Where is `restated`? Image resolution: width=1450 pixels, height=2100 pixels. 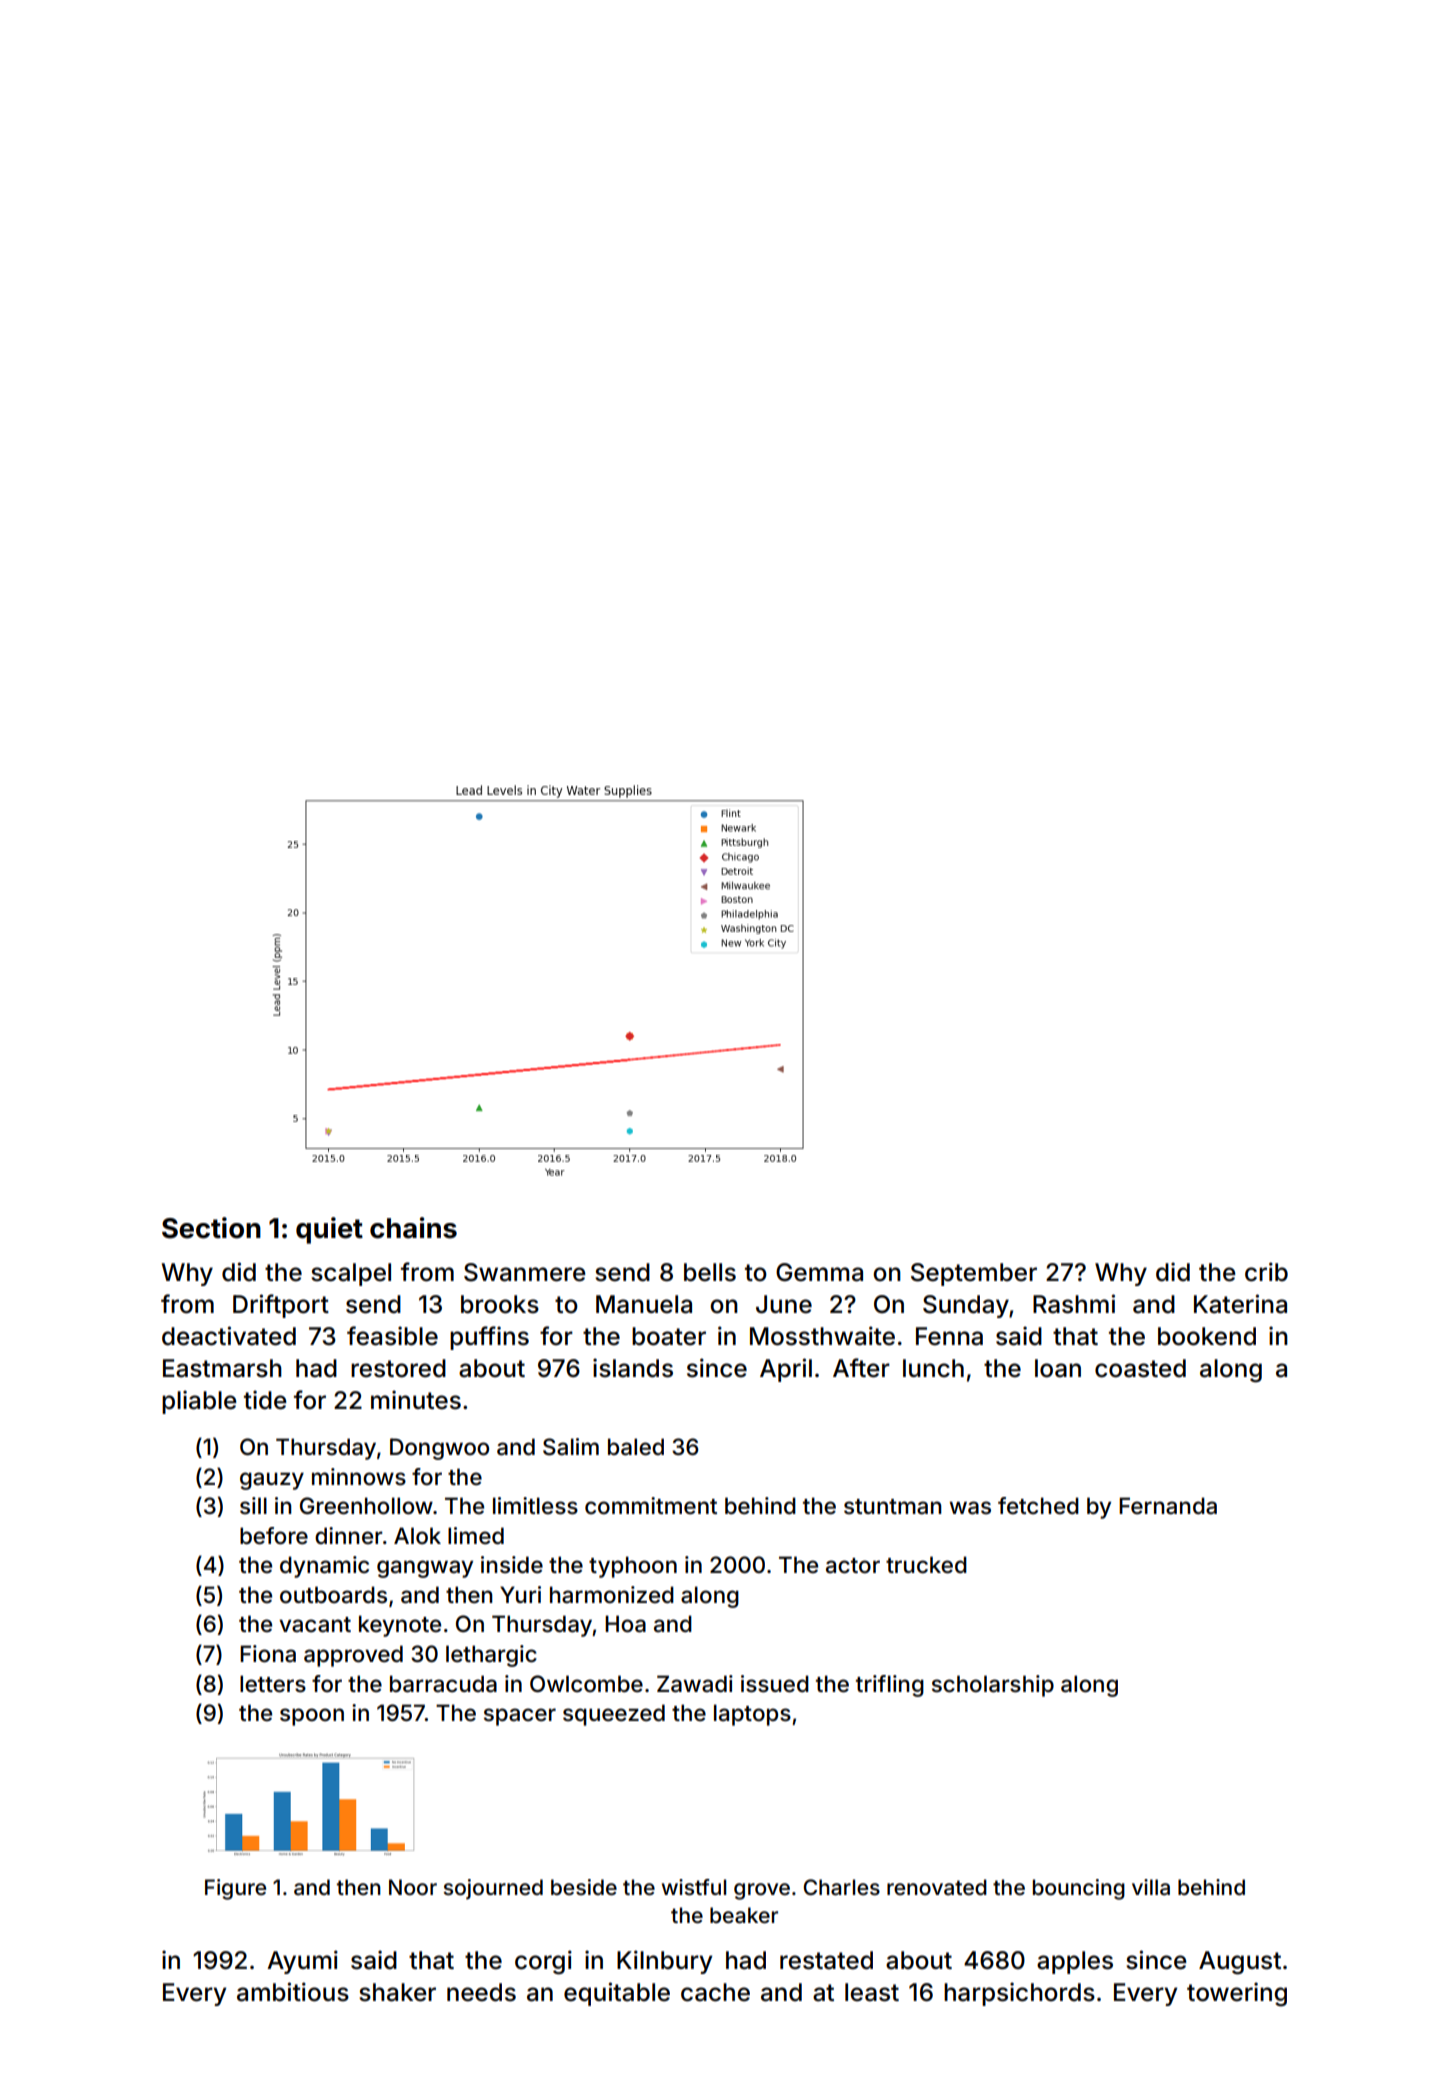 restated is located at coordinates (826, 1960).
